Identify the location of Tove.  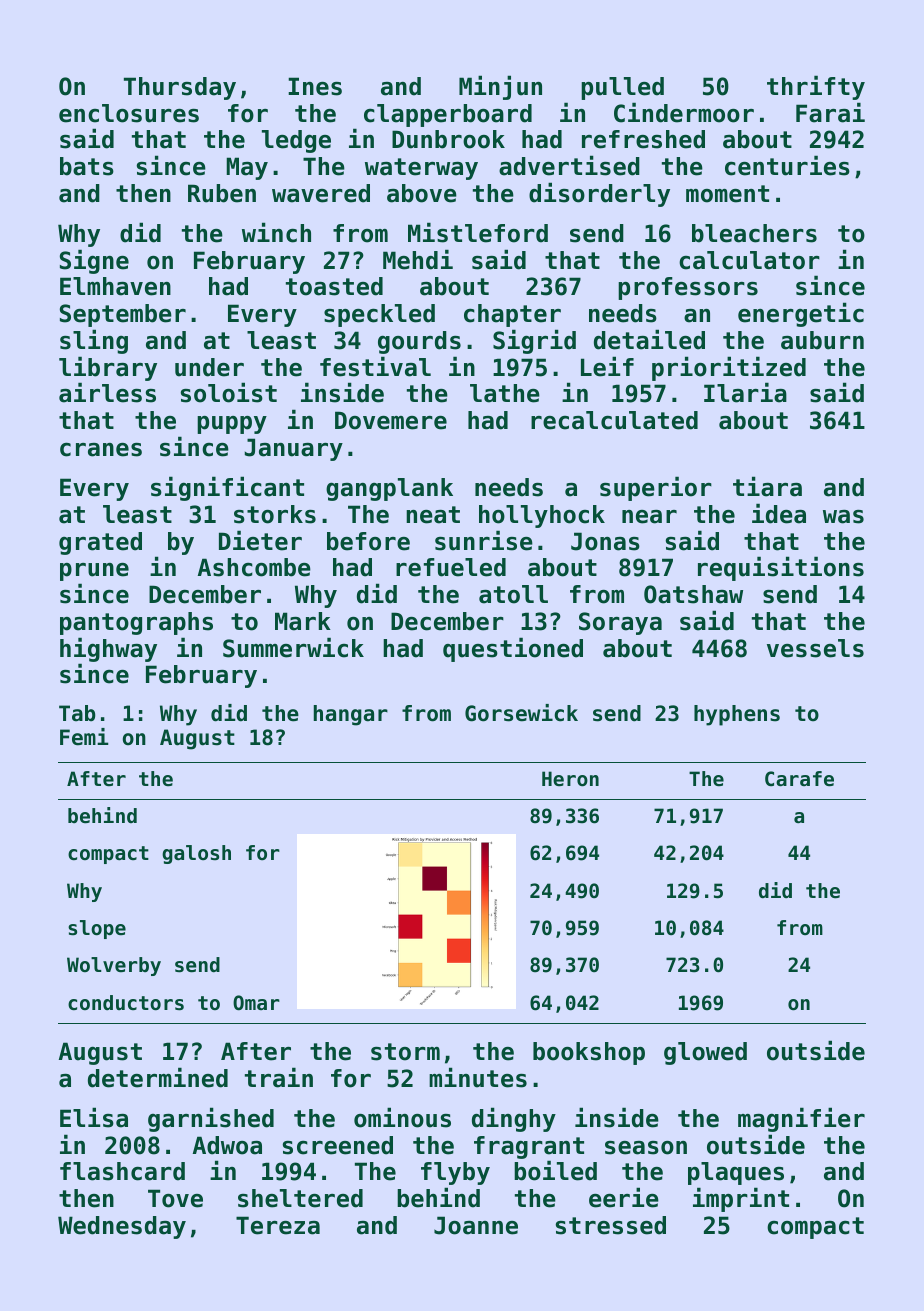
(175, 1198).
